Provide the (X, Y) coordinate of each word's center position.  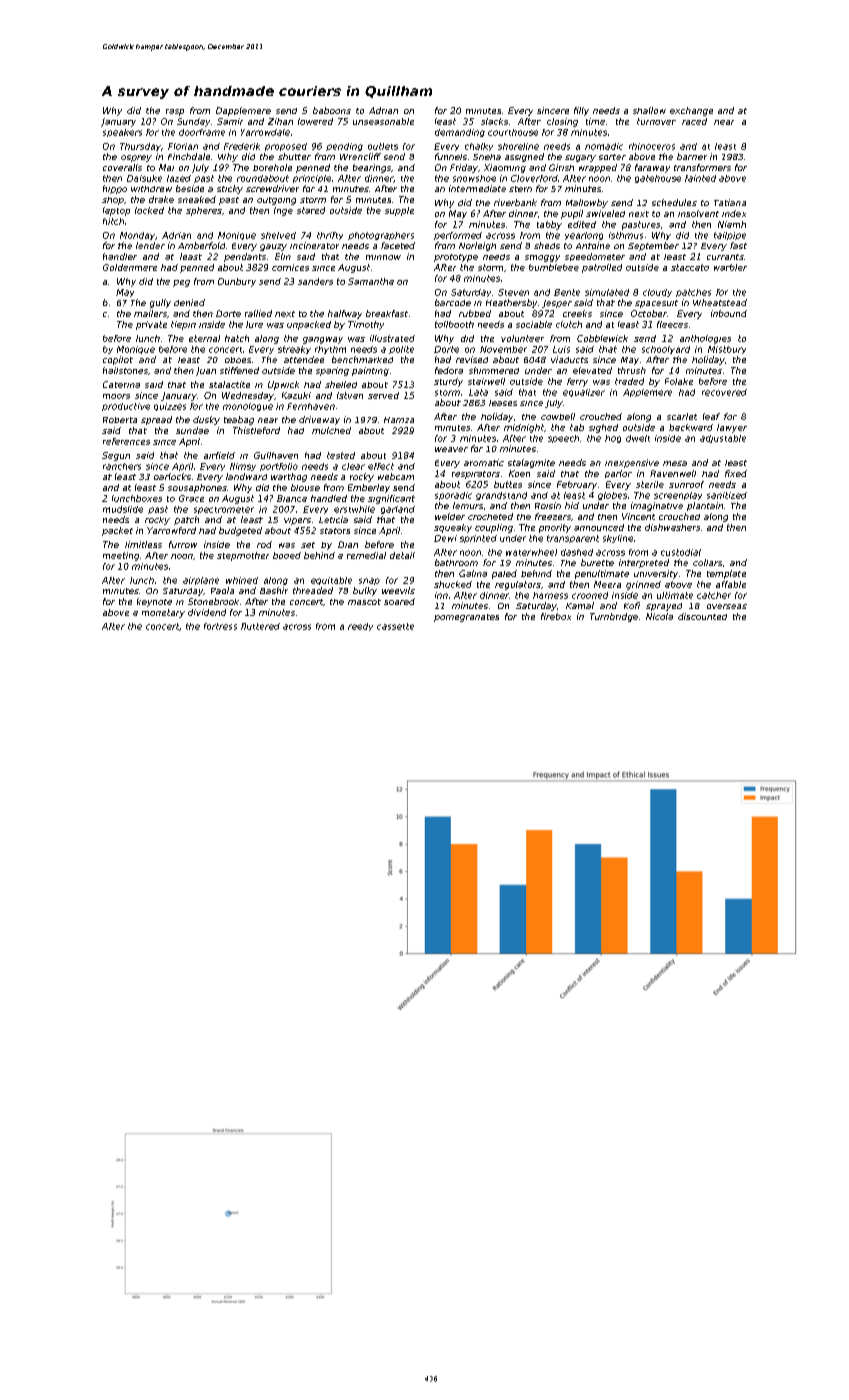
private (151, 325)
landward (246, 476)
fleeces (672, 324)
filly (581, 111)
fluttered (260, 626)
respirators (476, 475)
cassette (395, 626)
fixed (736, 473)
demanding (460, 133)
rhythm (330, 350)
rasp (175, 112)
